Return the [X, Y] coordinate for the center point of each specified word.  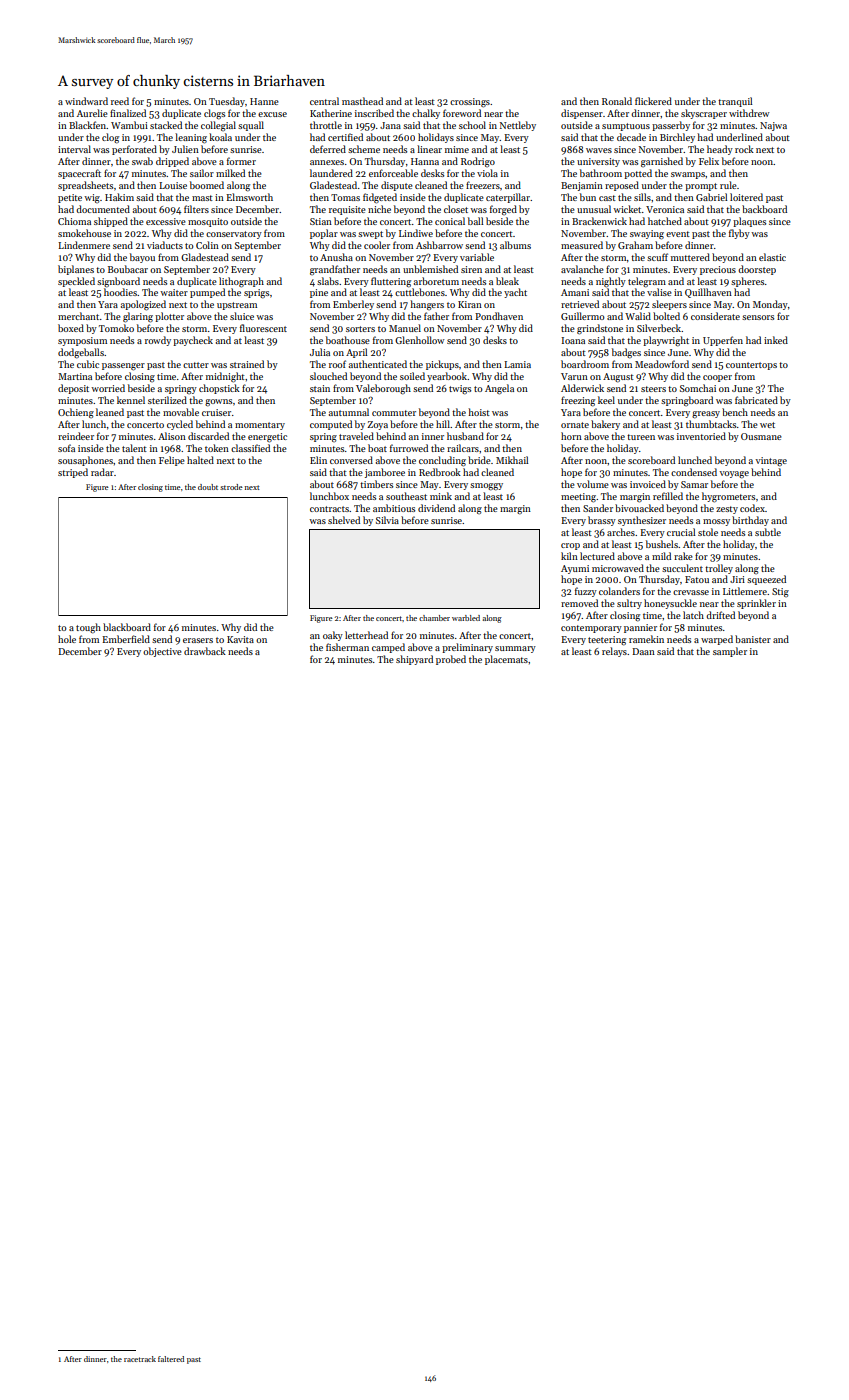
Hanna [425, 161]
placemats [506, 660]
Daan [643, 651]
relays [614, 652]
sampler [730, 652]
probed [451, 660]
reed [120, 101]
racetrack [140, 1359]
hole [67, 639]
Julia [320, 352]
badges [626, 353]
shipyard [414, 660]
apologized [143, 305]
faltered [171, 1359]
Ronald [617, 101]
